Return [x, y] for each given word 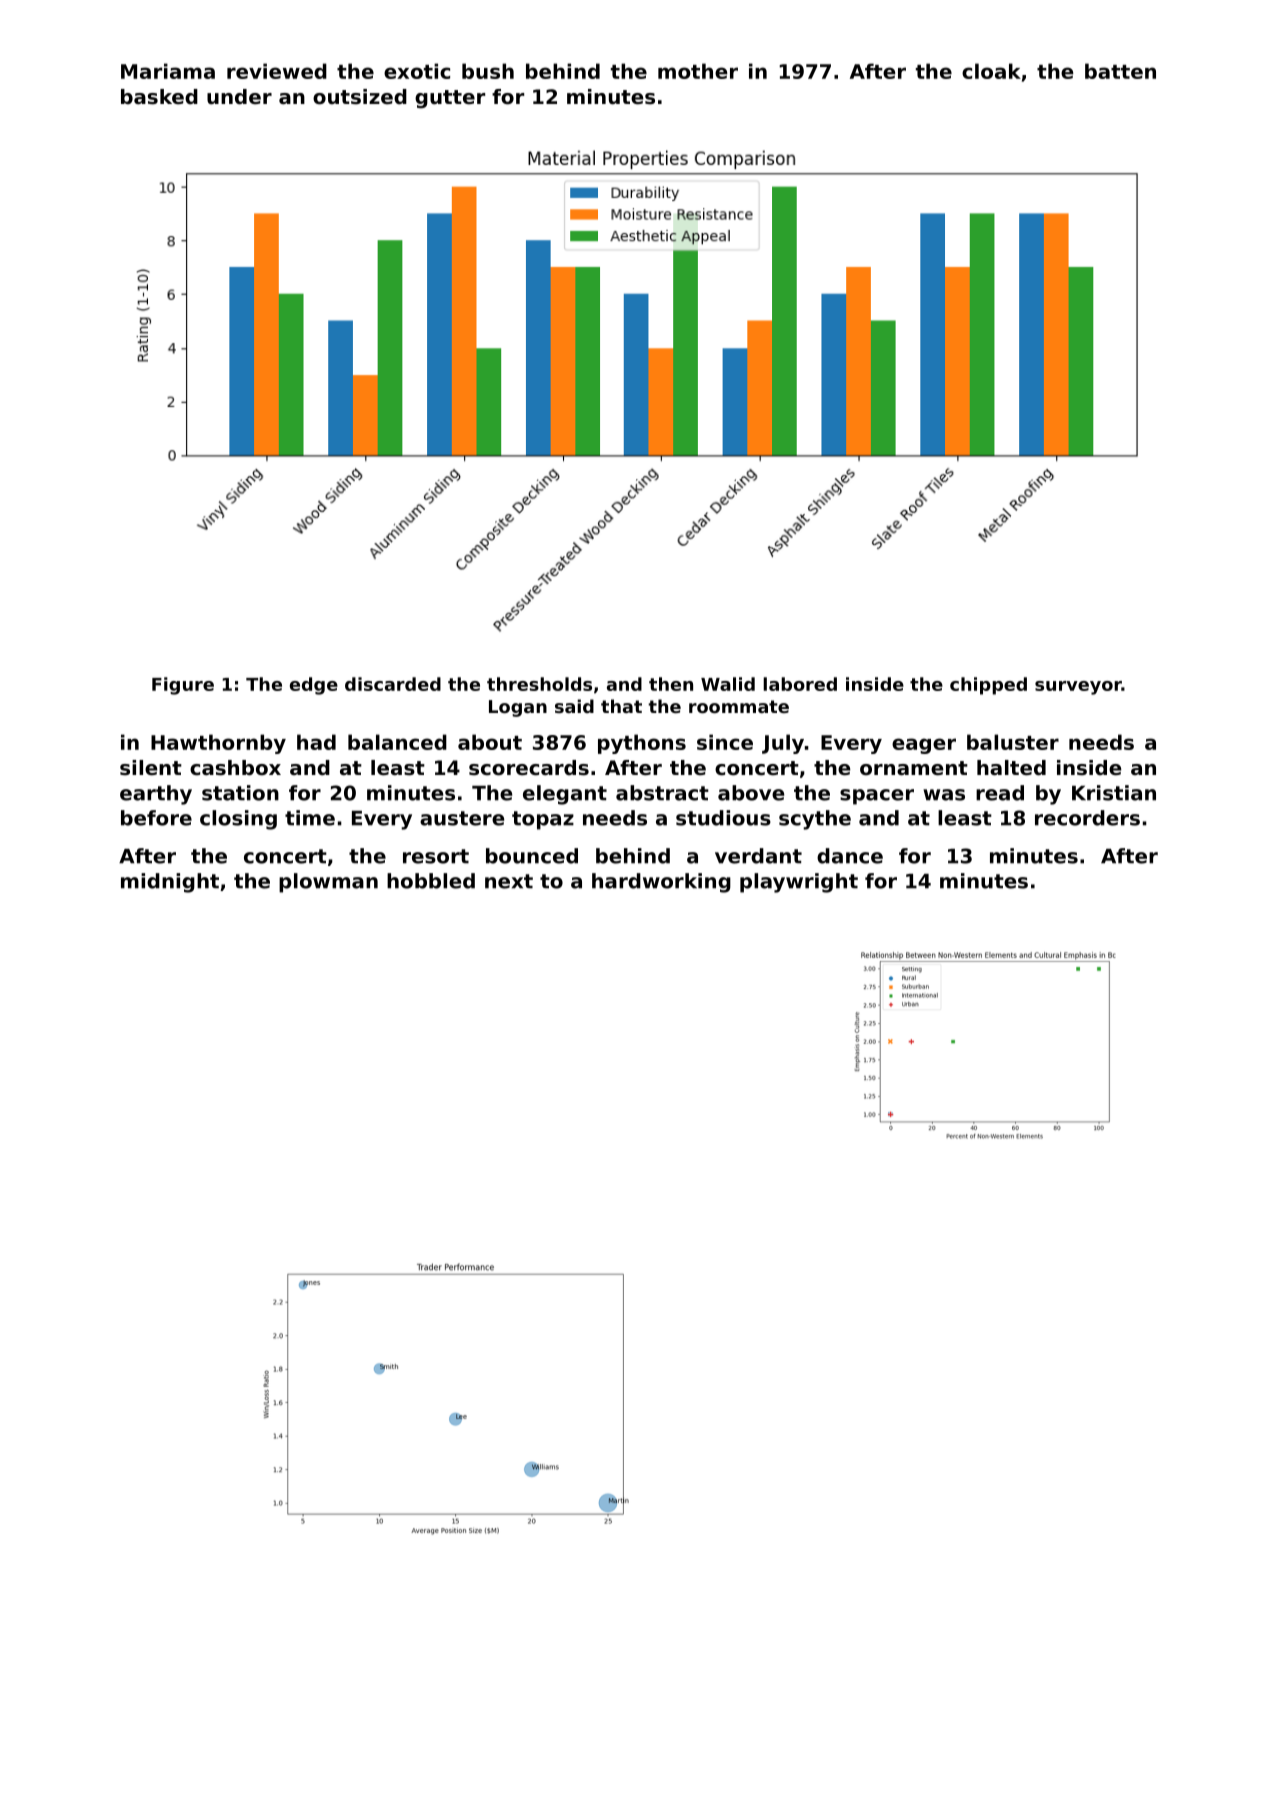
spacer [877, 797]
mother [698, 71]
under [239, 97]
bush [488, 71]
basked [159, 97]
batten [1120, 71]
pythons [642, 744]
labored [800, 684]
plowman [328, 883]
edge [314, 686]
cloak [991, 71]
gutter [450, 99]
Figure [183, 686]
